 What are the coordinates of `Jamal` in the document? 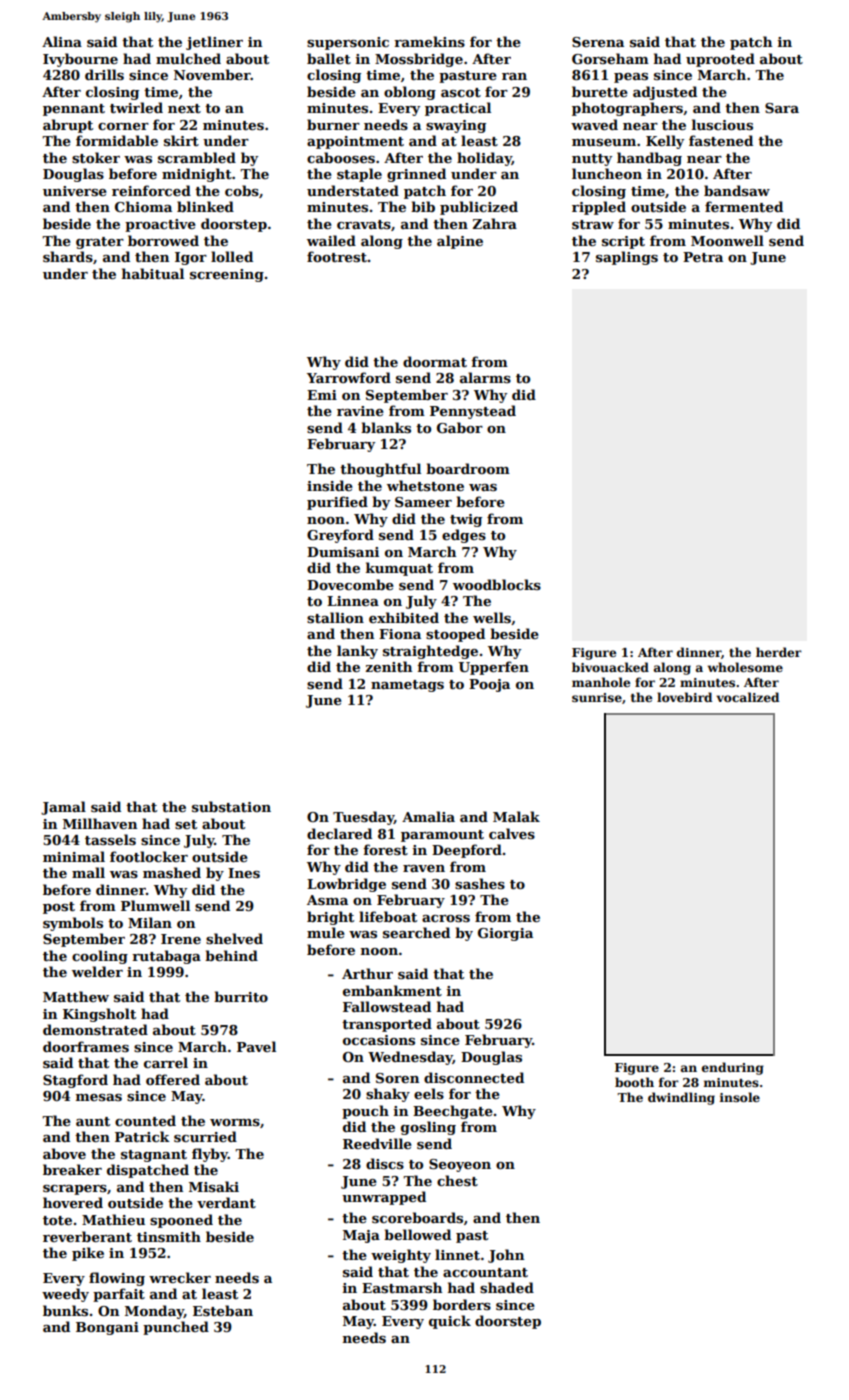 It's located at (63, 808).
